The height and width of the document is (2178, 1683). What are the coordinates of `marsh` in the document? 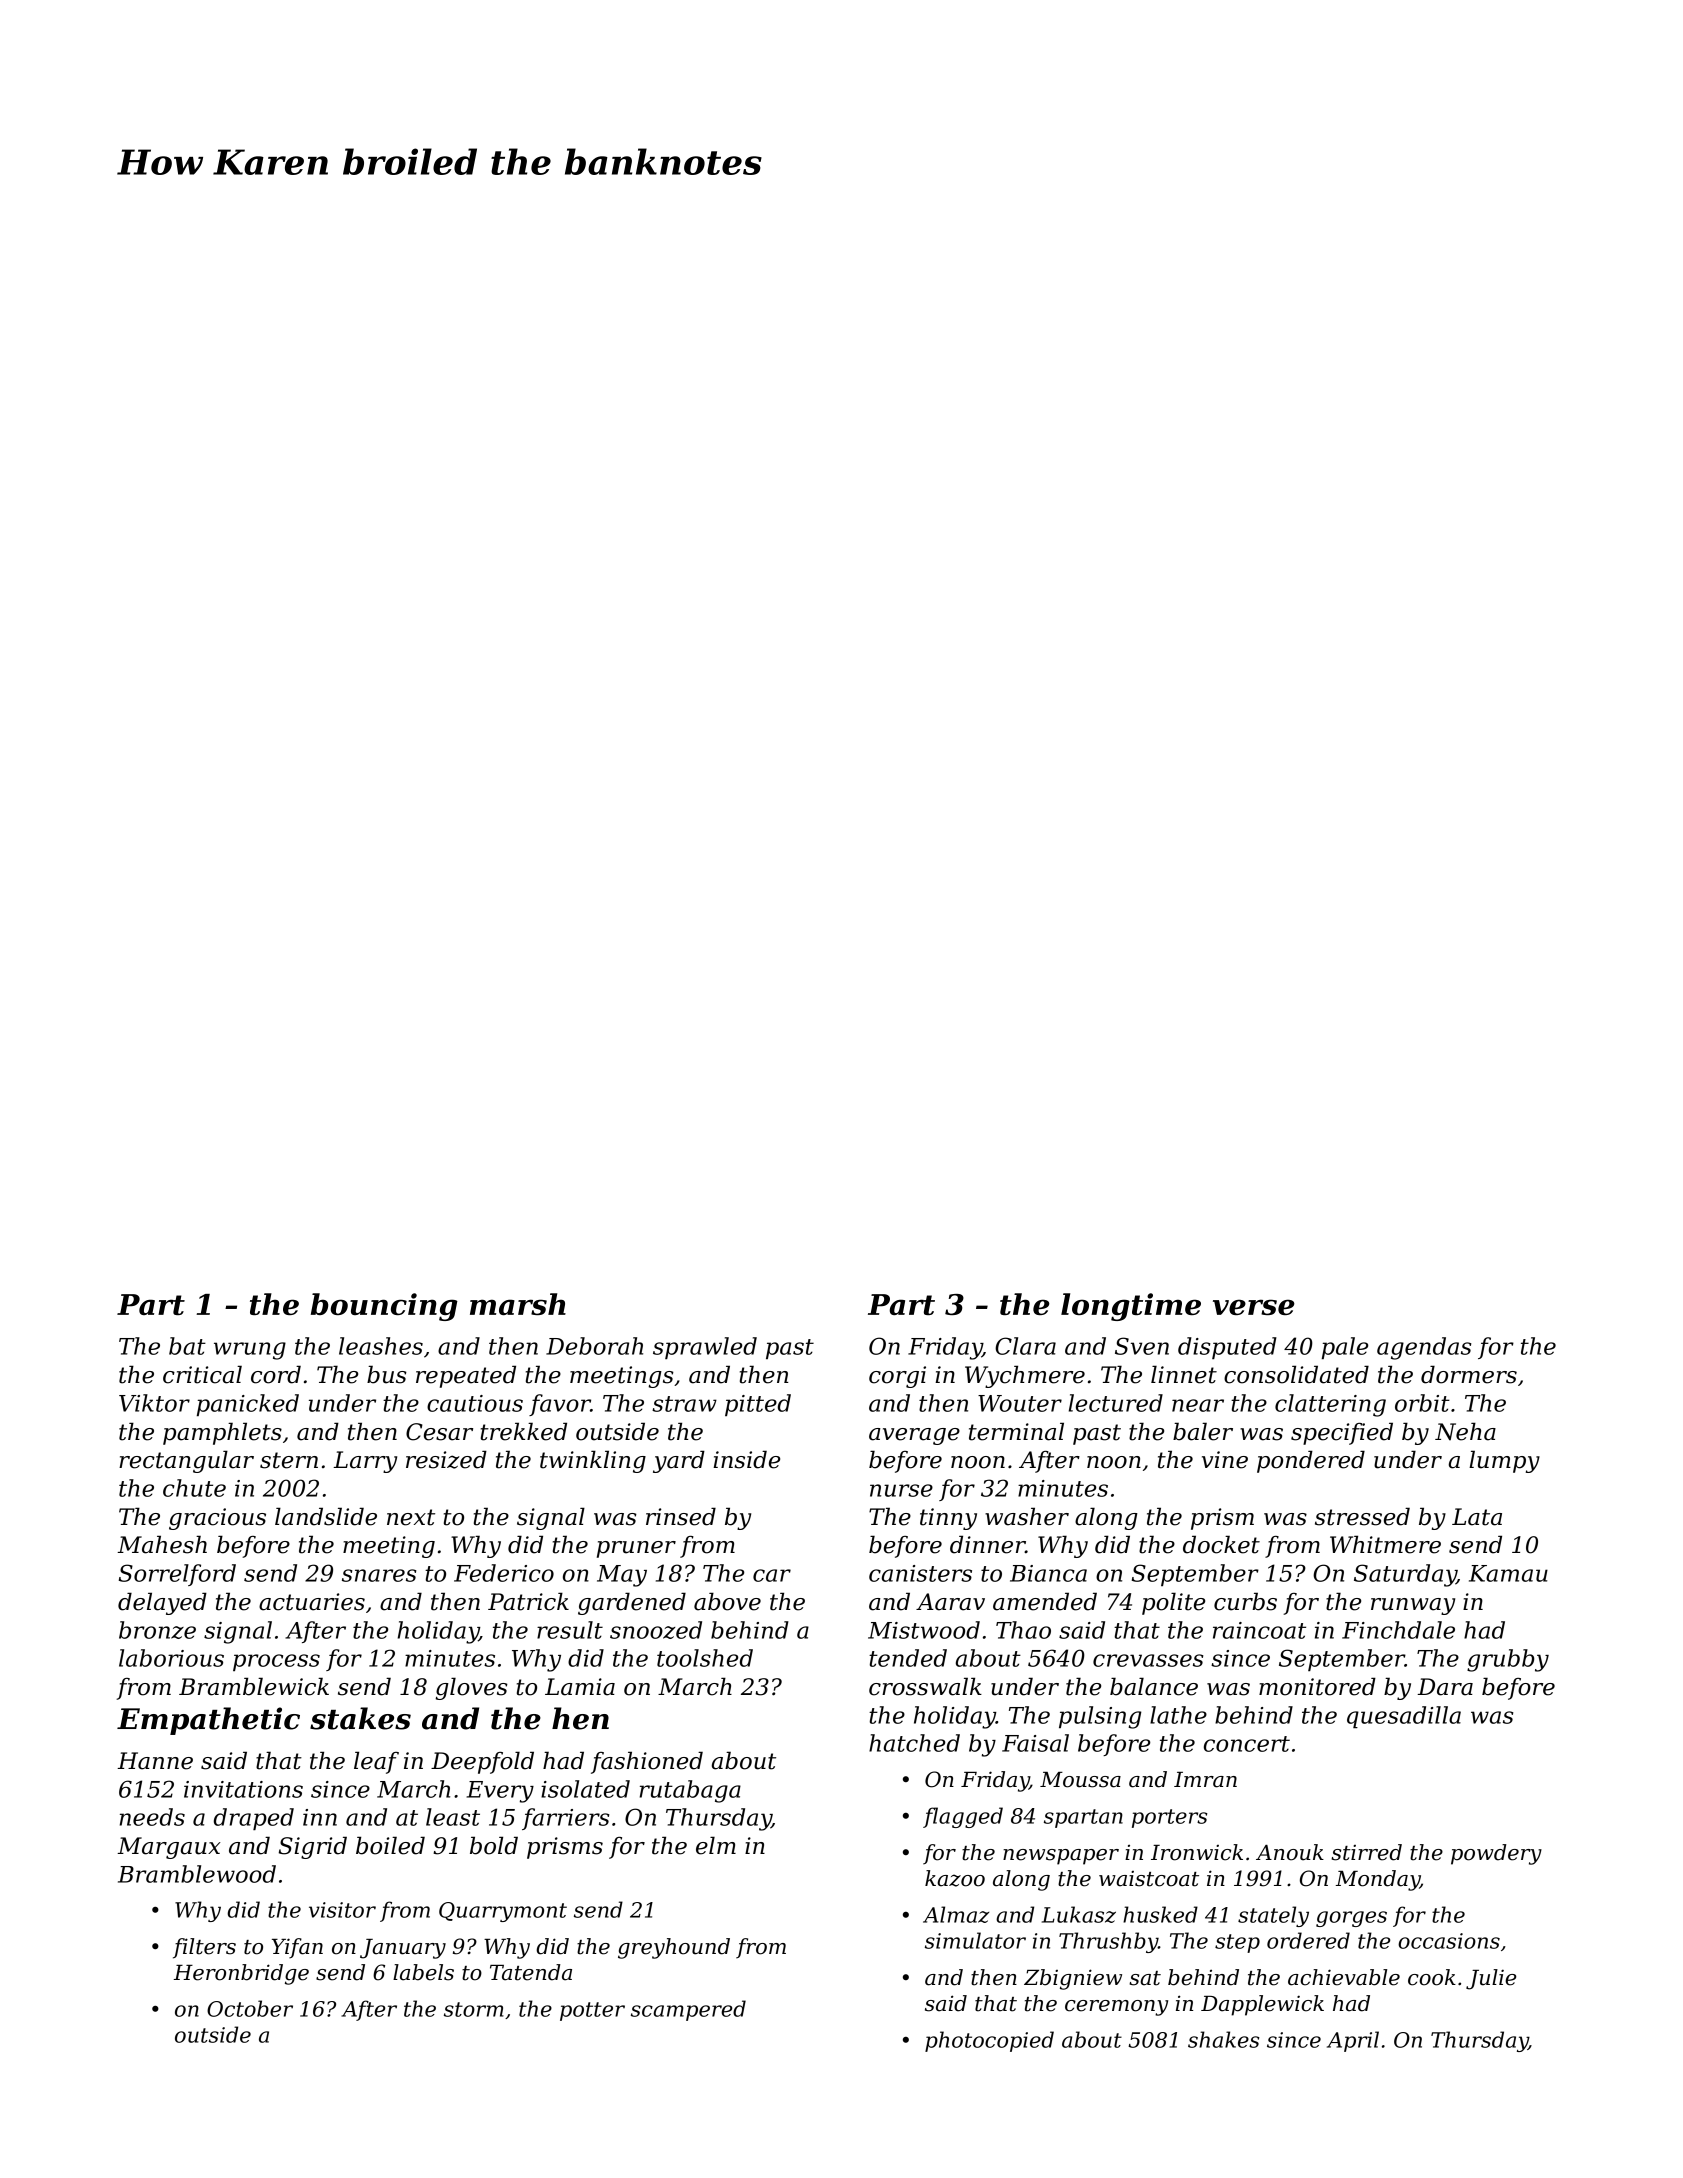 It's located at (518, 1304).
